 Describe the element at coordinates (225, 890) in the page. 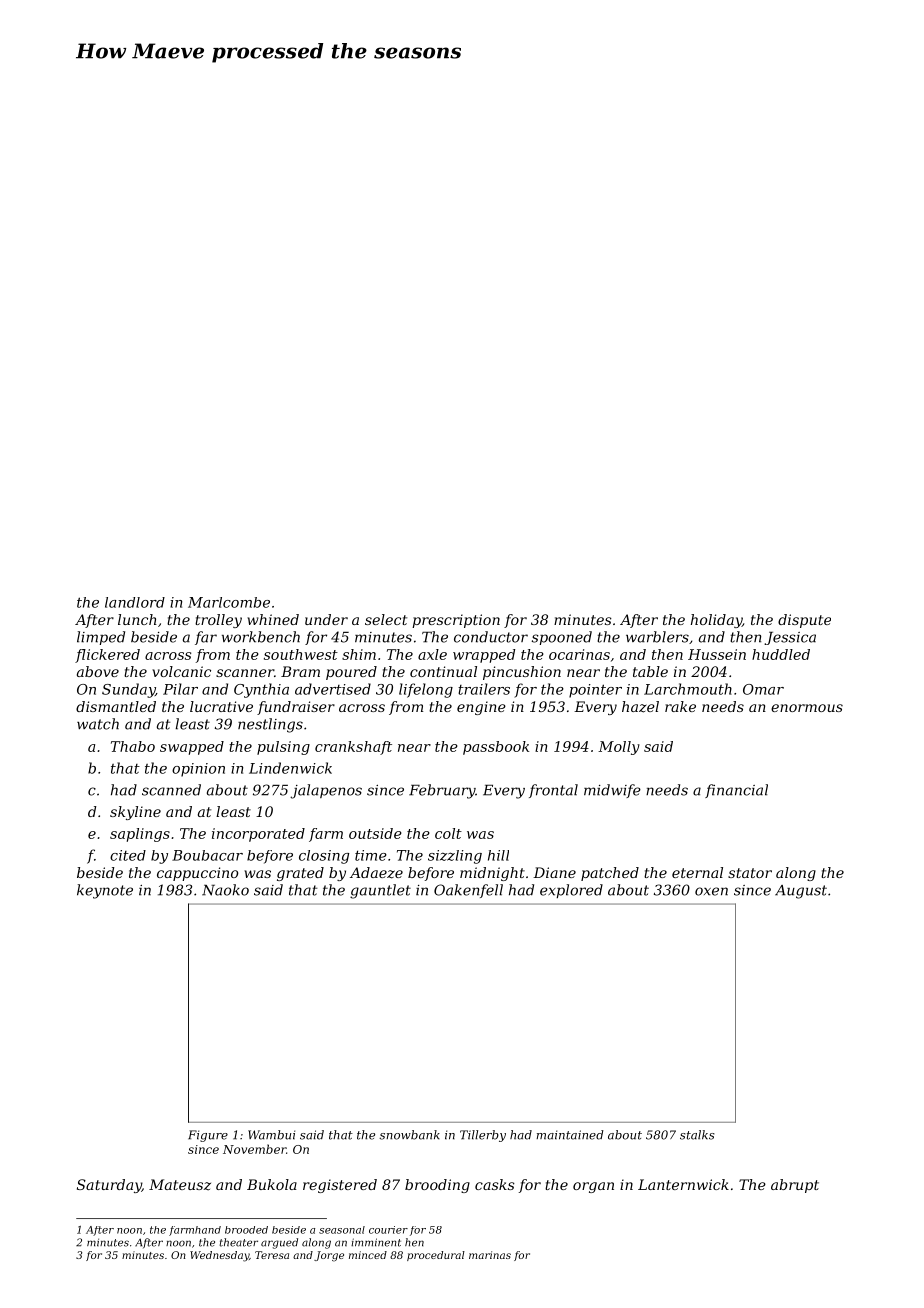

I see `Naoko` at that location.
